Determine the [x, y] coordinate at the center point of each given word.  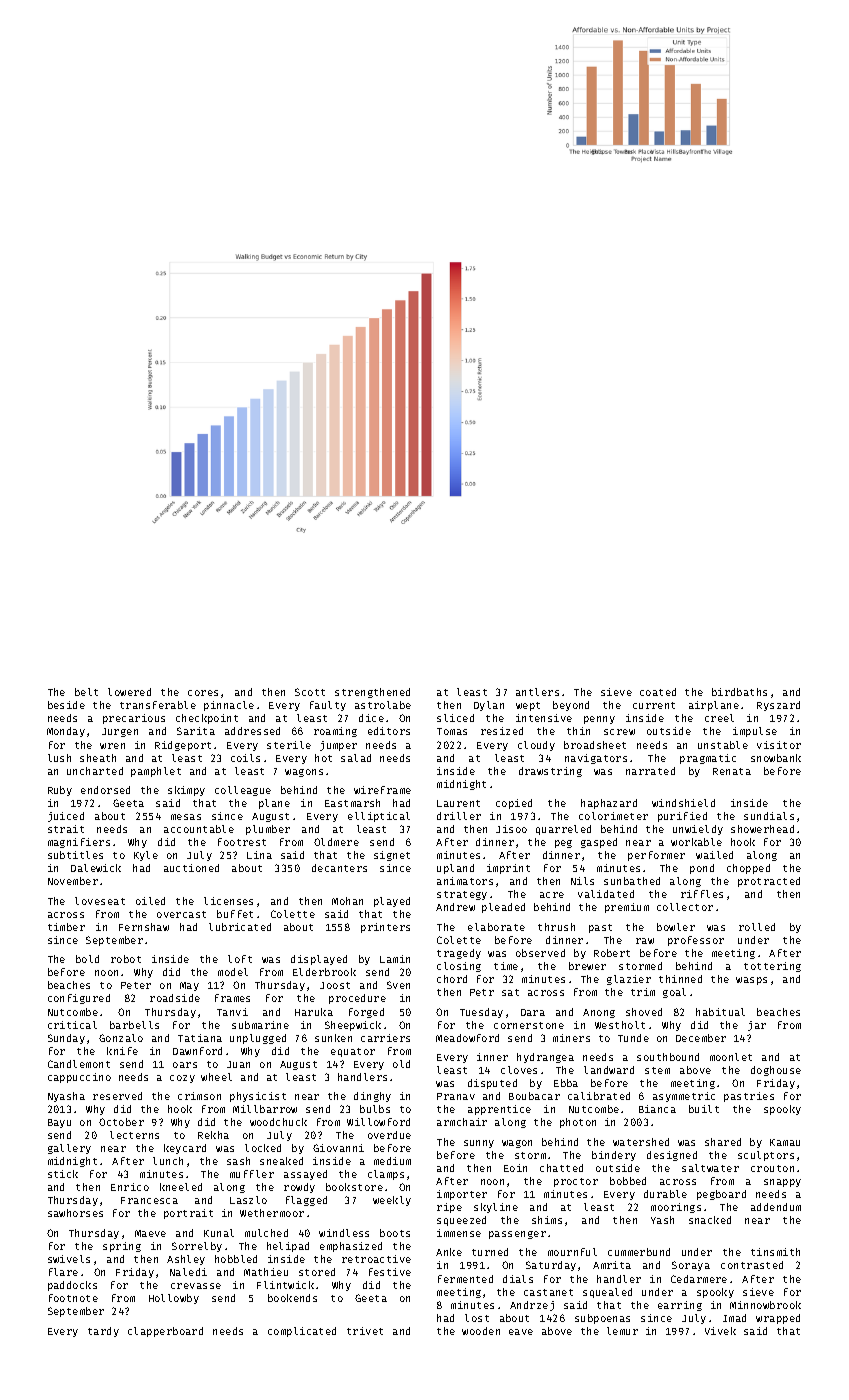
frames [232, 998]
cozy [182, 1079]
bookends [292, 1298]
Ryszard [778, 706]
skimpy [186, 791]
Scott [310, 692]
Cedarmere [699, 1279]
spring [122, 1247]
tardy [103, 1332]
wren [112, 746]
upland [455, 869]
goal [674, 993]
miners [571, 1038]
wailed [714, 855]
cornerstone [529, 1025]
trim [643, 992]
